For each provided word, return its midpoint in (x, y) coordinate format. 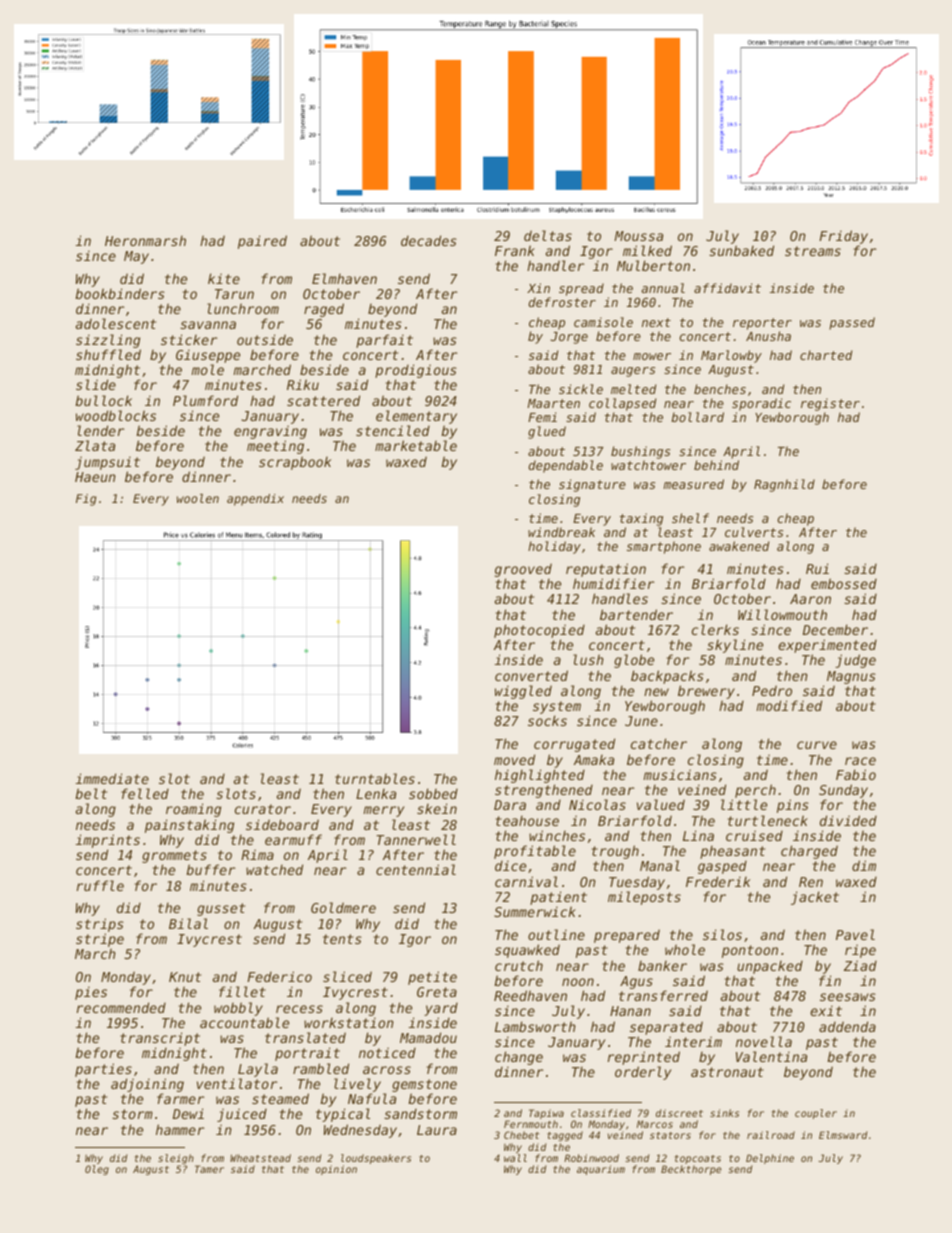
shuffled (108, 354)
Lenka (376, 794)
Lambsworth (535, 1026)
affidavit (727, 288)
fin (830, 980)
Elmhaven (344, 278)
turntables (375, 778)
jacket (815, 898)
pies (91, 993)
